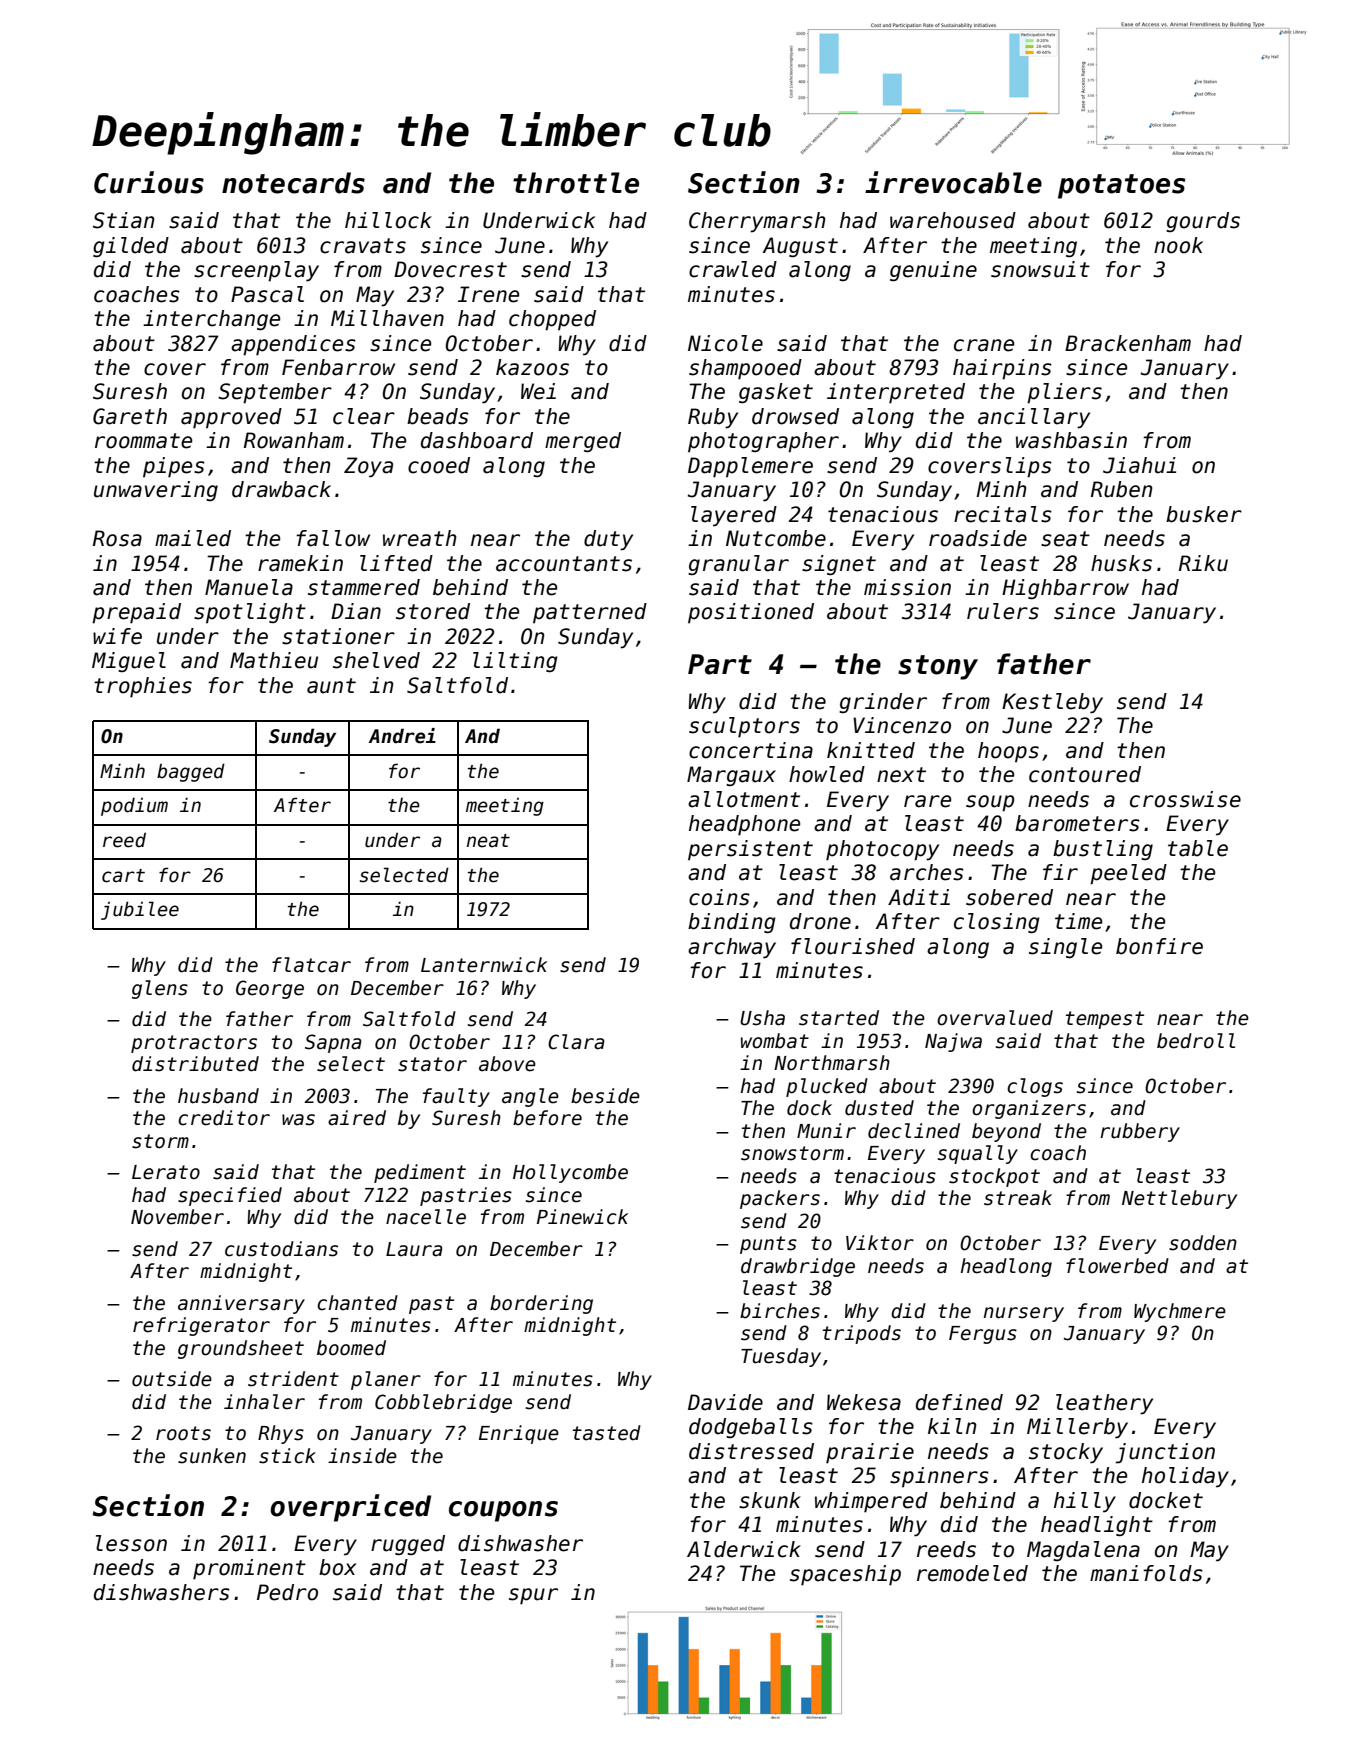 The height and width of the document is (1742, 1346). I want to click on roommate, so click(143, 441).
